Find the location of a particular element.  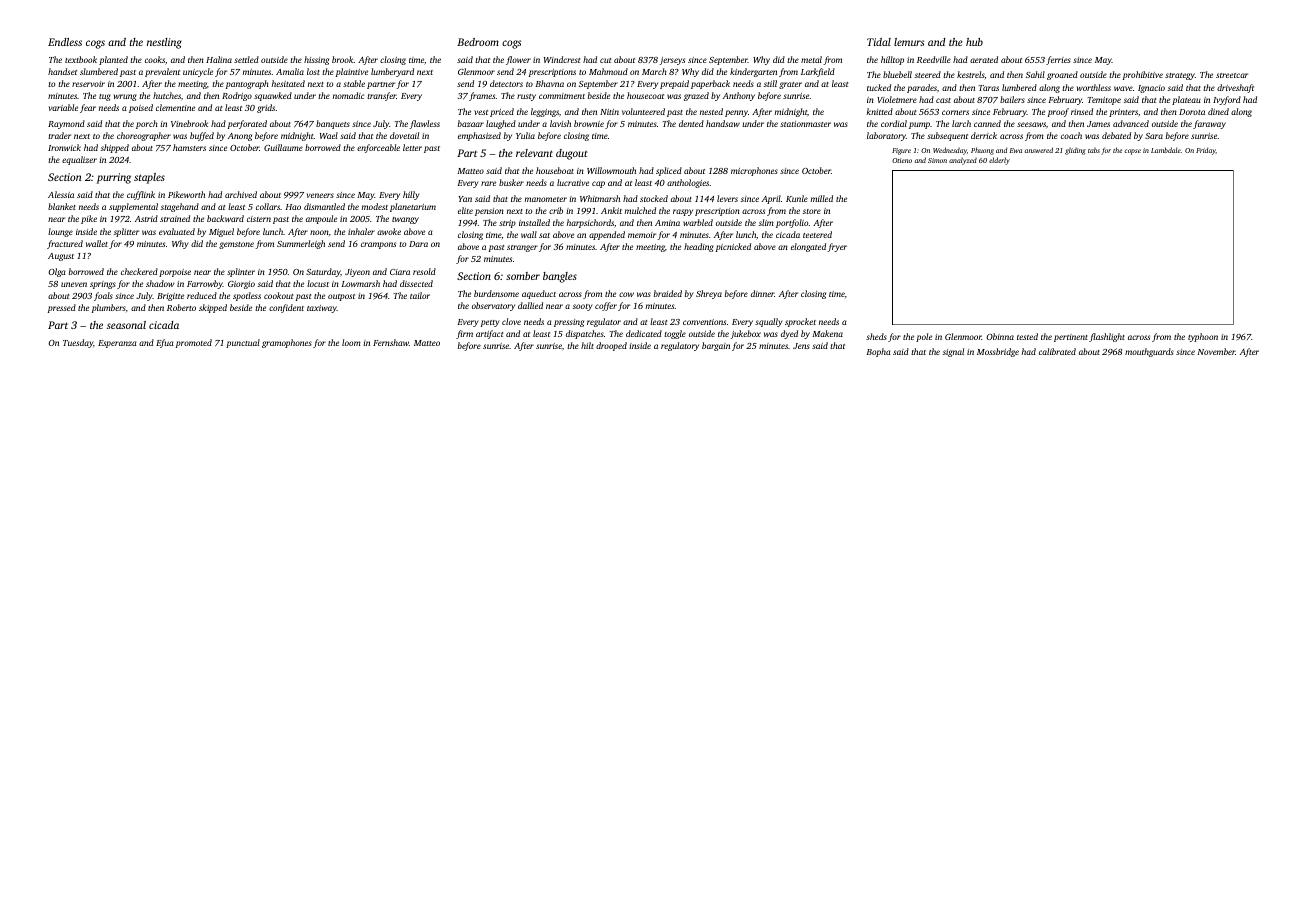

hub is located at coordinates (974, 42).
